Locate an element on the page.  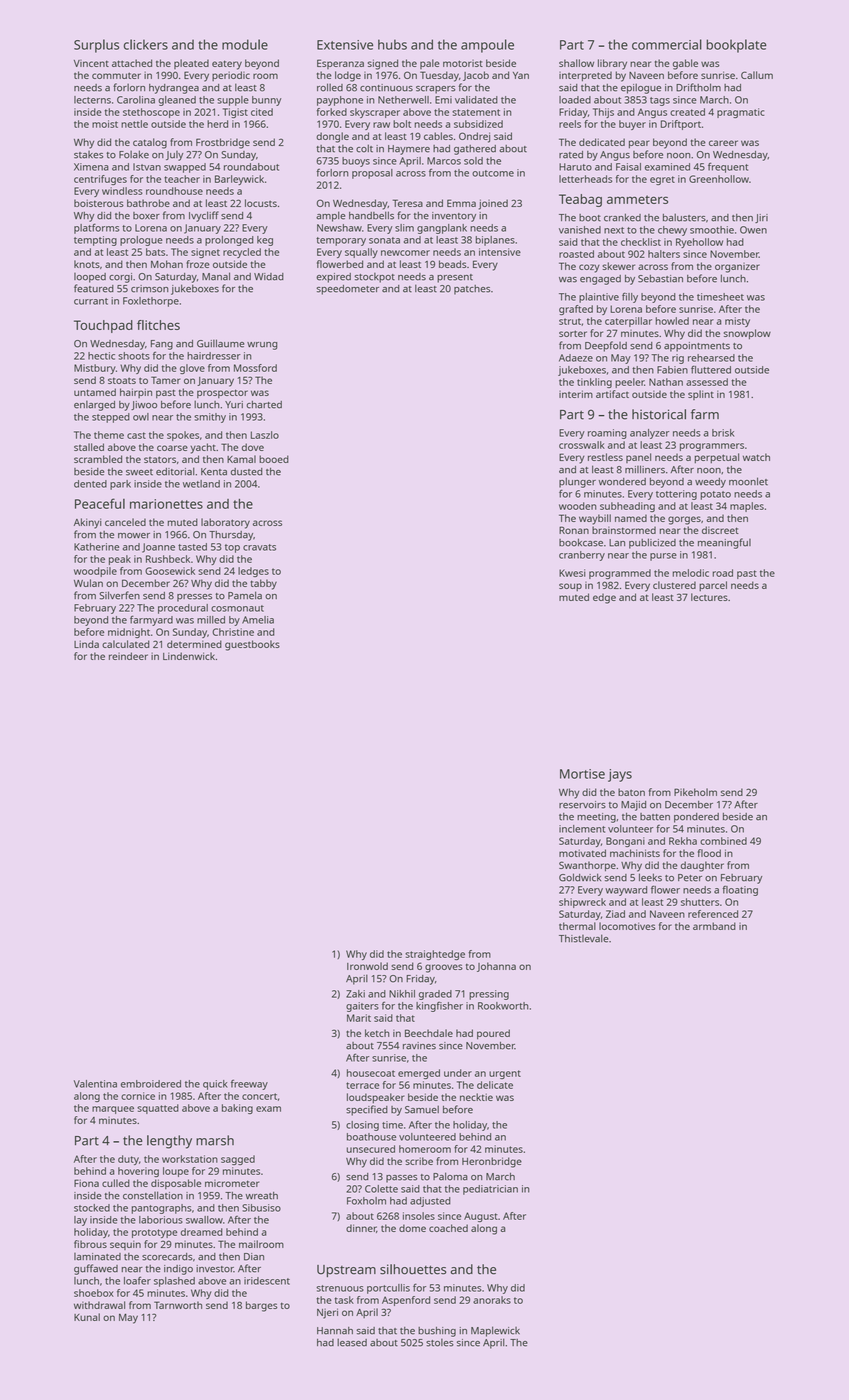
wetland is located at coordinates (201, 484).
